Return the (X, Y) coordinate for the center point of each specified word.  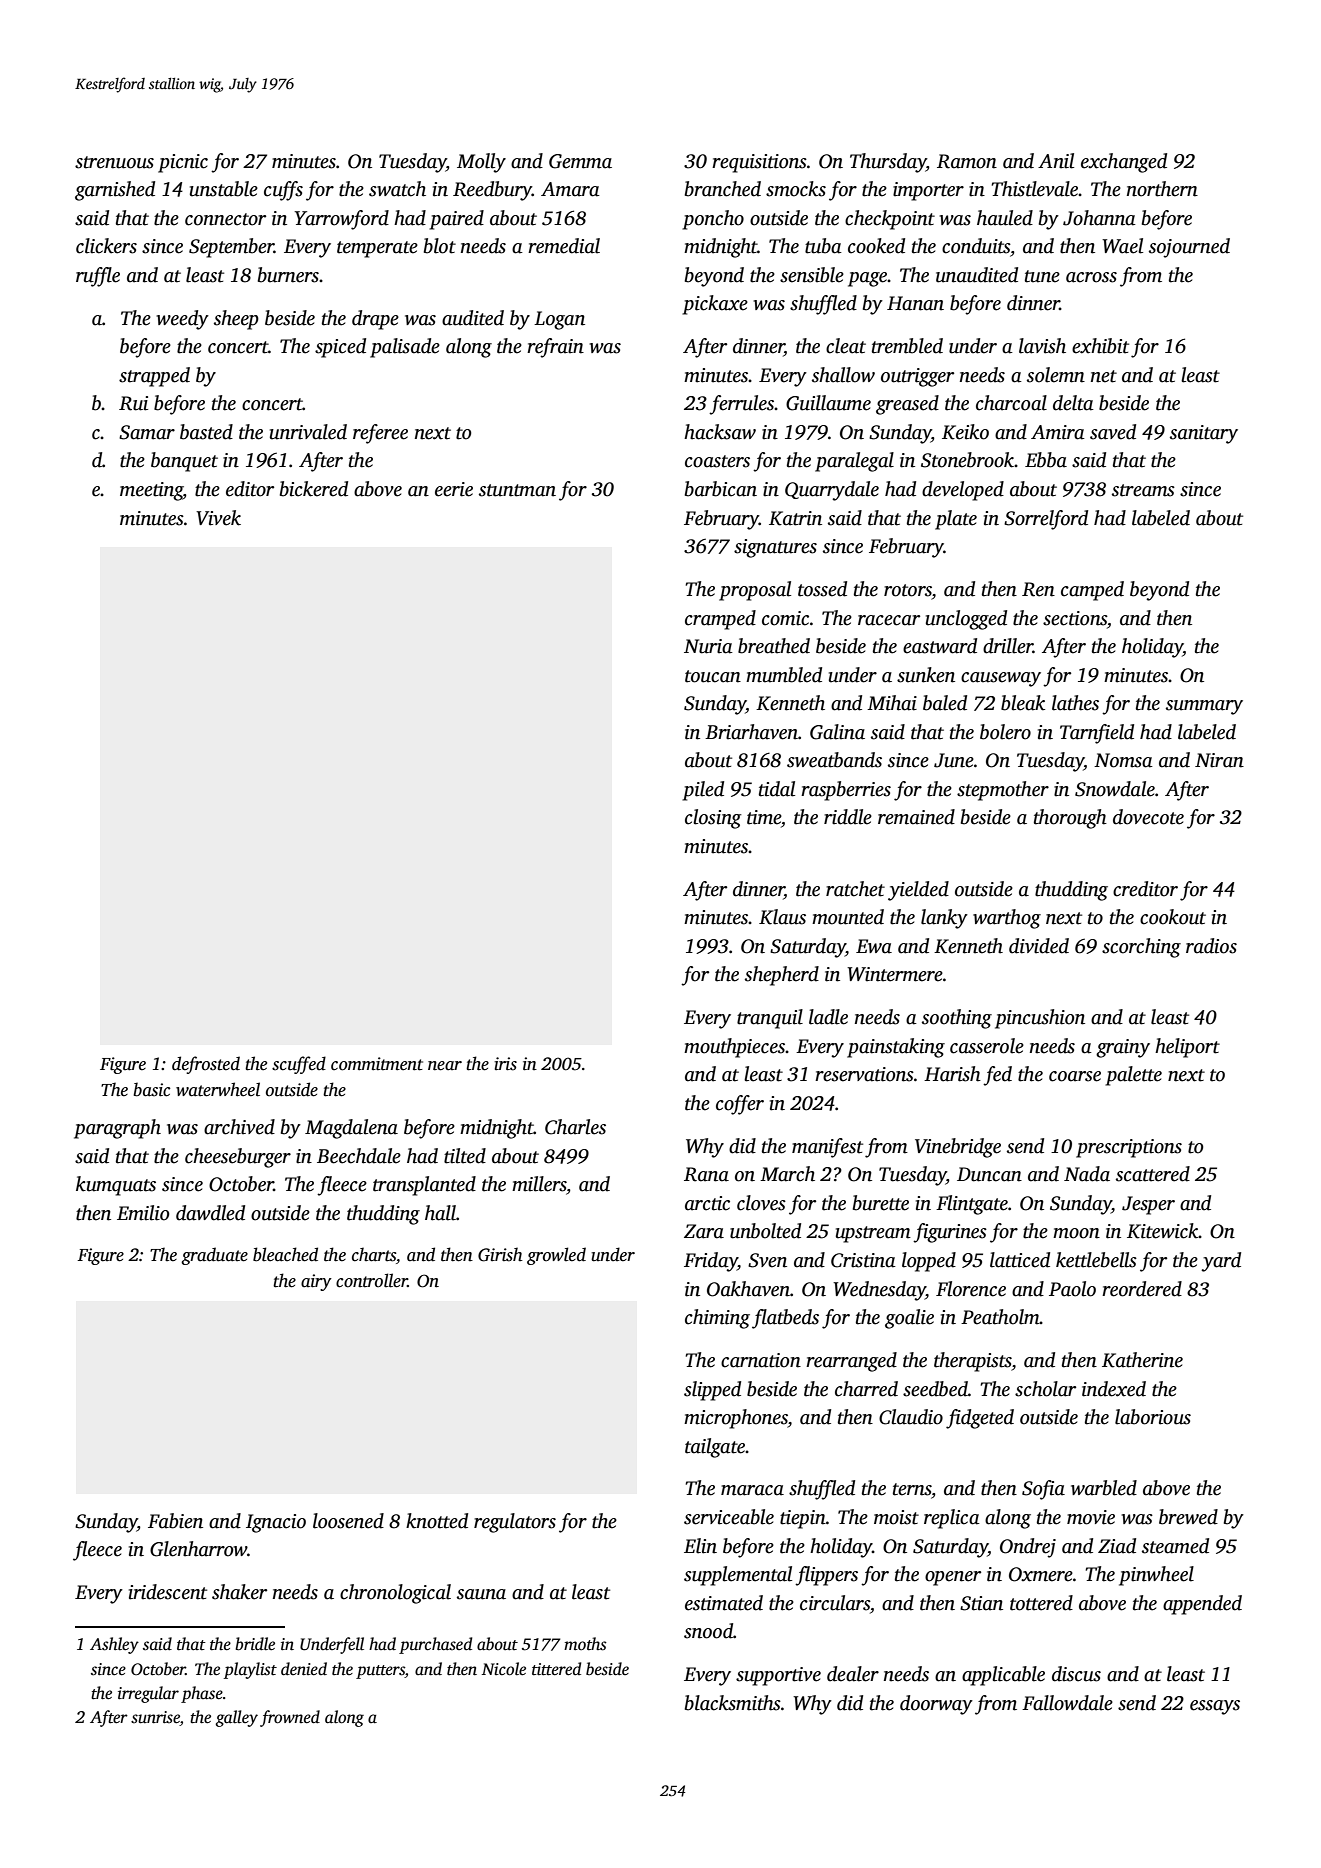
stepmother (1003, 791)
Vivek (218, 518)
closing (713, 819)
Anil (1056, 161)
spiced (340, 348)
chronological (395, 1594)
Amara (570, 189)
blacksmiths (733, 1703)
